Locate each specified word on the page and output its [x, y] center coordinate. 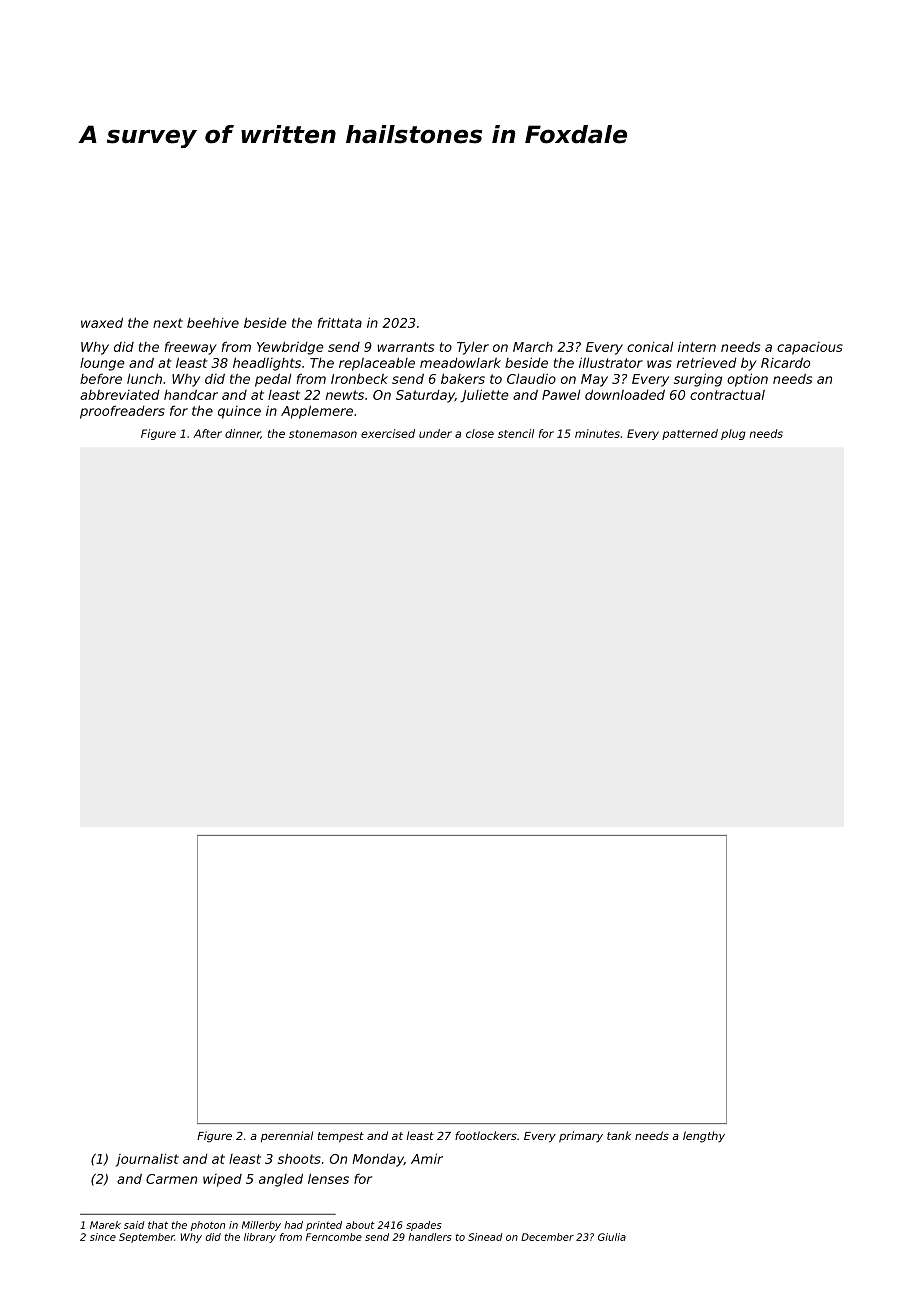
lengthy [704, 1137]
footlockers [486, 1135]
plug [733, 434]
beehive [213, 323]
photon [208, 1226]
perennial [287, 1136]
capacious [810, 348]
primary [581, 1137]
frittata [340, 322]
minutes [597, 433]
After [207, 433]
